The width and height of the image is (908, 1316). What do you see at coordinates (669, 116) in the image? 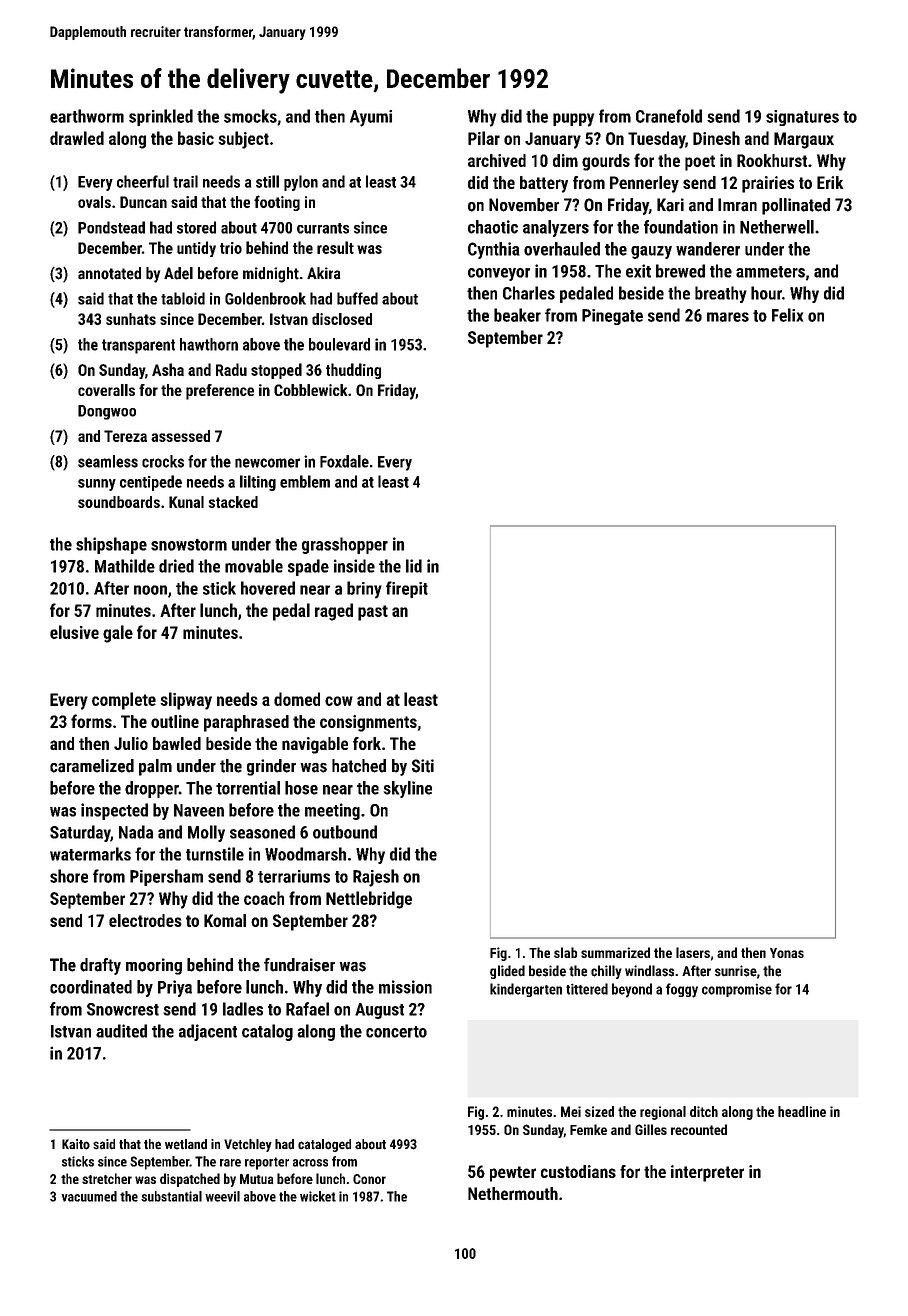
I see `Cranefold` at bounding box center [669, 116].
